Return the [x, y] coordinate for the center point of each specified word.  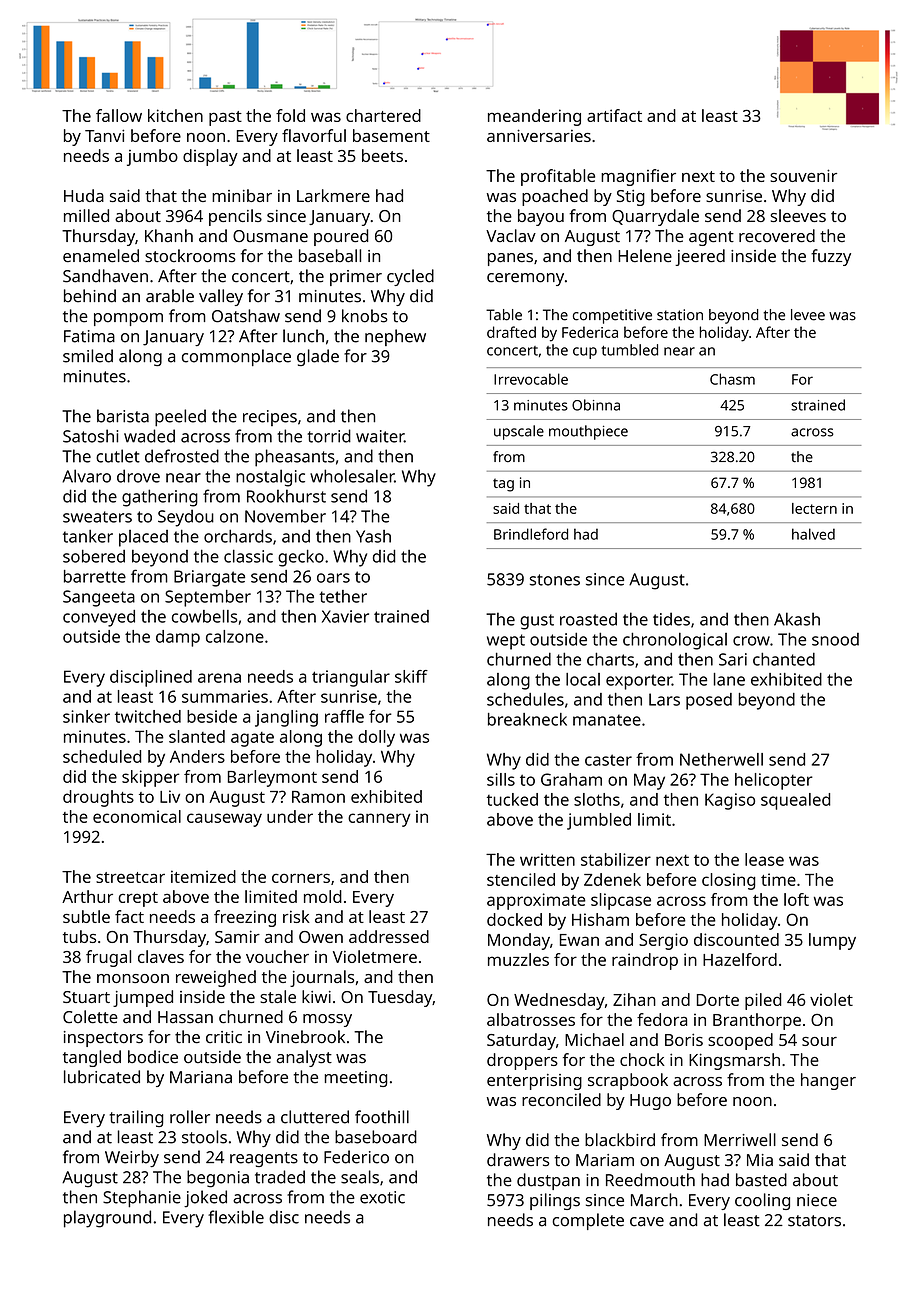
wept [506, 642]
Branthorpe [757, 1021]
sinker [86, 716]
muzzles [518, 959]
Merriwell [740, 1140]
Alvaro [86, 476]
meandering [534, 117]
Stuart [86, 997]
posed [709, 701]
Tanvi [104, 135]
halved [813, 534]
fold [290, 115]
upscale [519, 432]
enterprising [534, 1082]
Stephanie [142, 1199]
